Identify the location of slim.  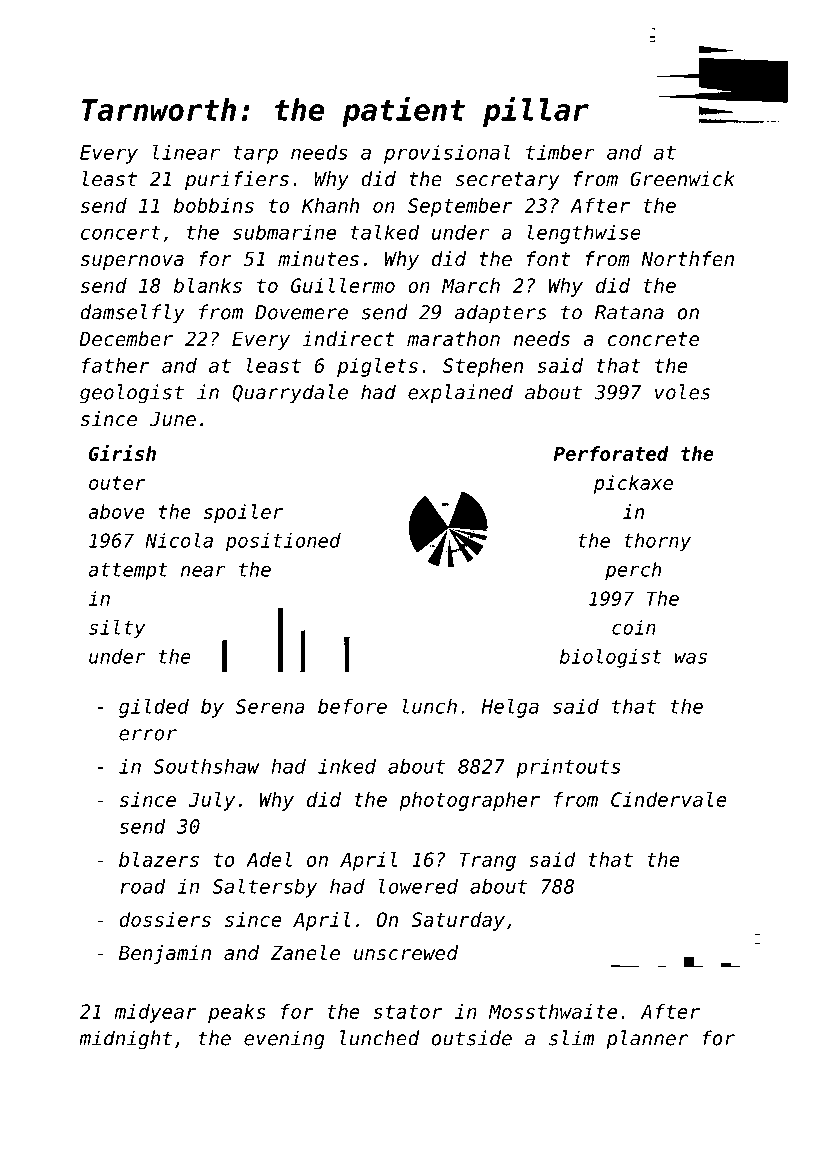
(571, 1038).
